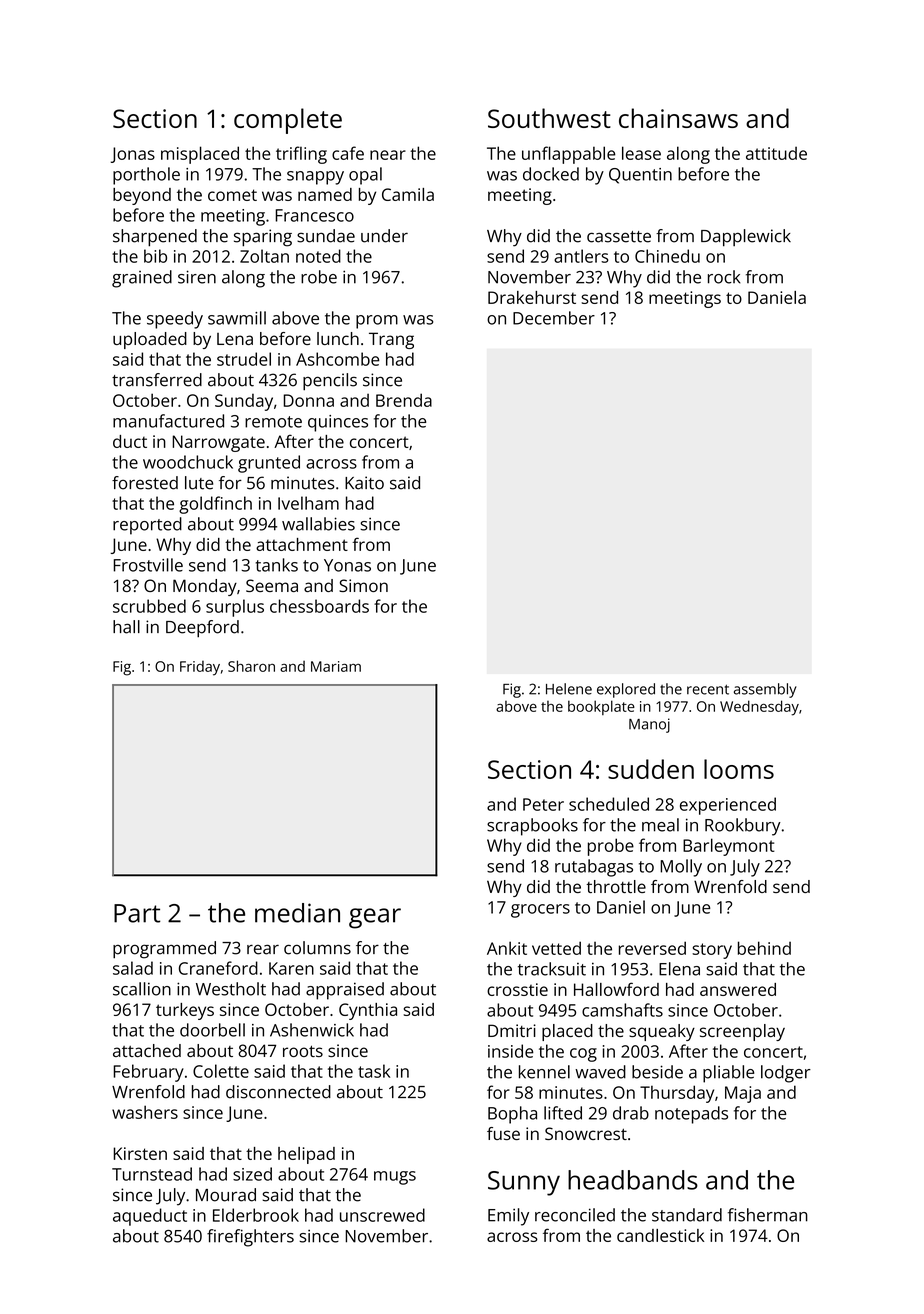  I want to click on assembly, so click(765, 690).
